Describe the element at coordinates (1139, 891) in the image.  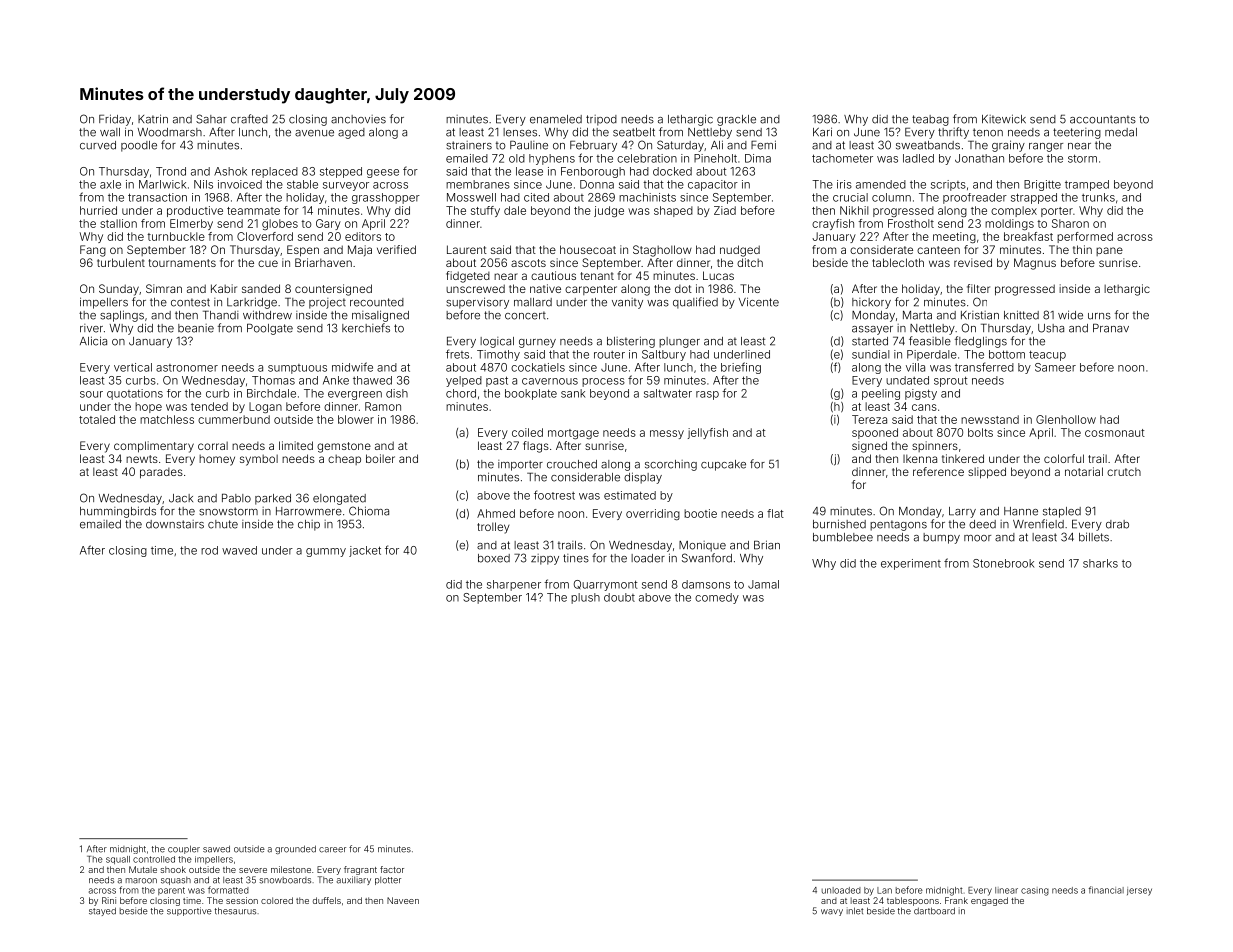
I see `jersey` at that location.
